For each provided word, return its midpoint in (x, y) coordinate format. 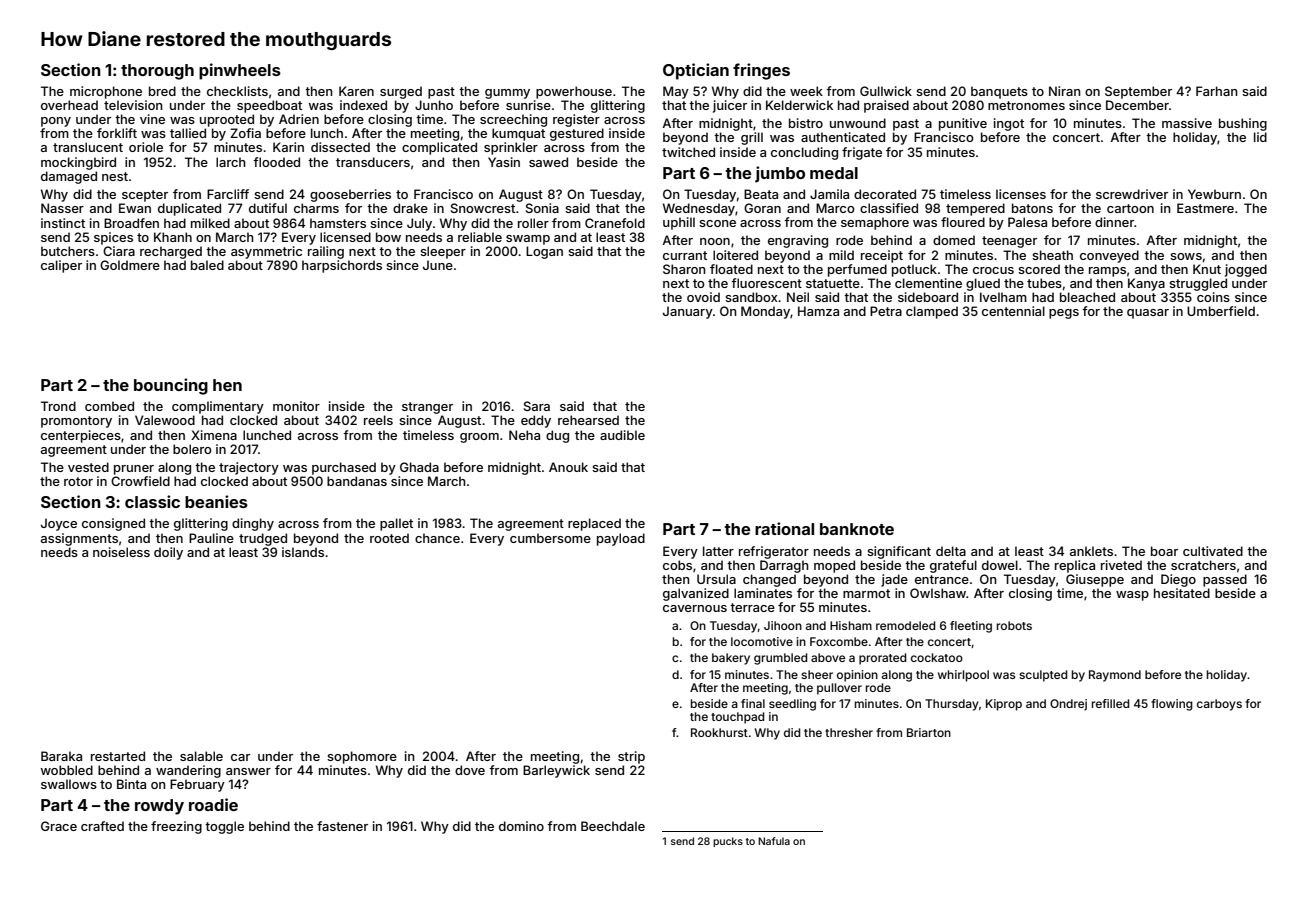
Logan (544, 252)
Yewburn (1214, 194)
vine (152, 119)
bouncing (171, 386)
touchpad (738, 718)
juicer (730, 106)
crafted (102, 826)
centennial (1013, 311)
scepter (145, 196)
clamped (932, 312)
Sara (537, 406)
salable (201, 756)
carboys (1219, 705)
